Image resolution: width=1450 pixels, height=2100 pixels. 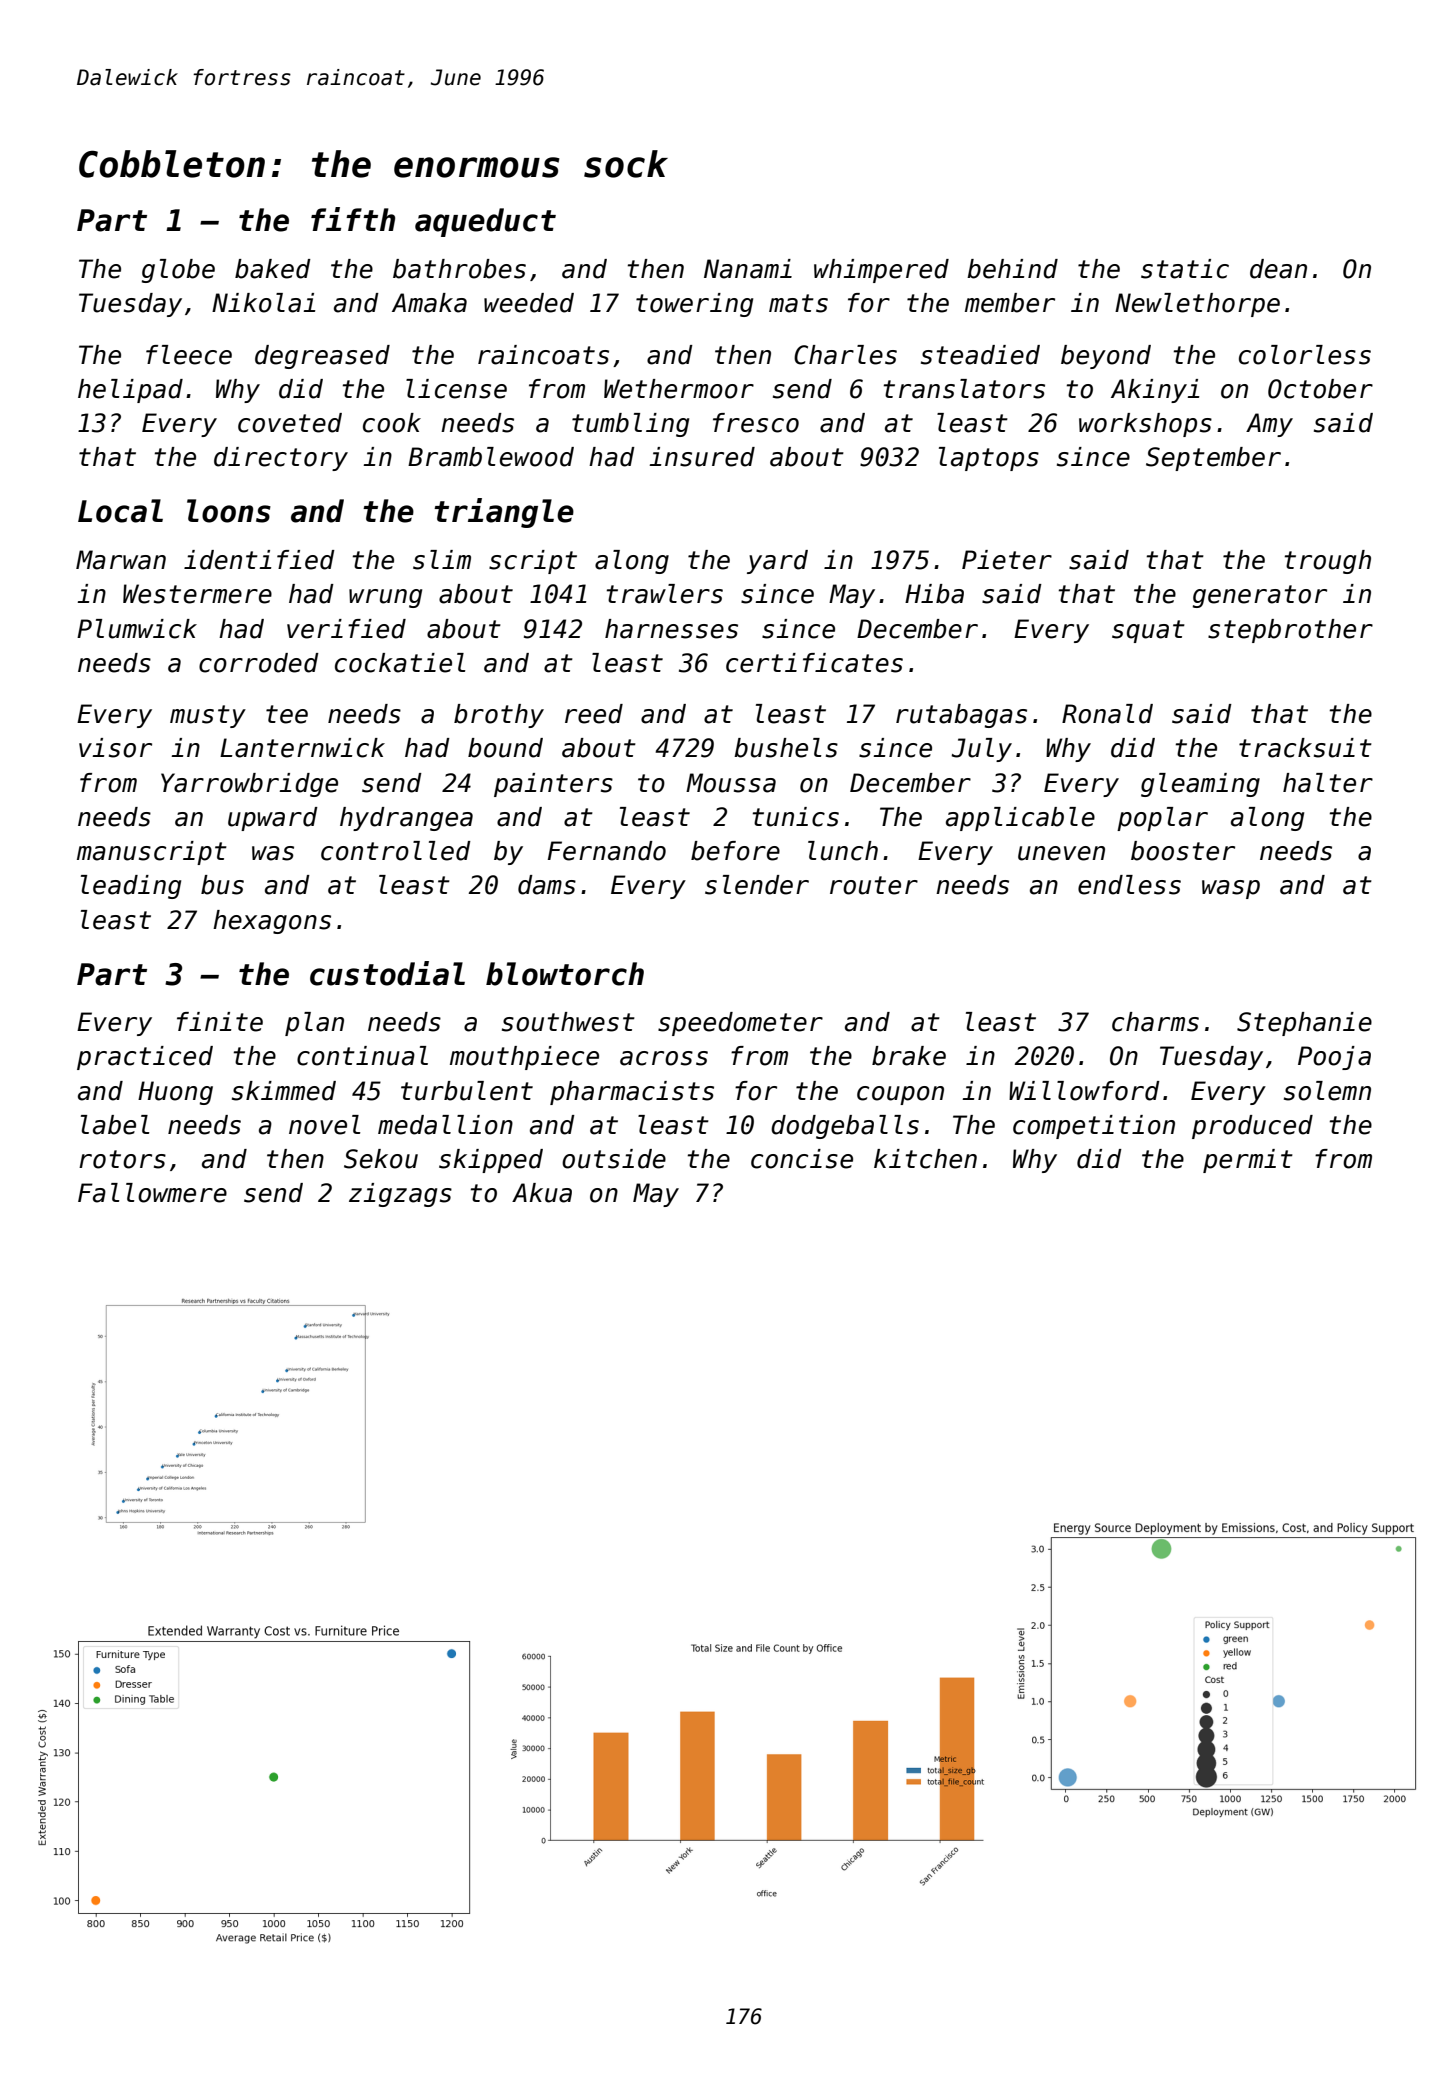 What do you see at coordinates (353, 219) in the document?
I see `fifth` at bounding box center [353, 219].
